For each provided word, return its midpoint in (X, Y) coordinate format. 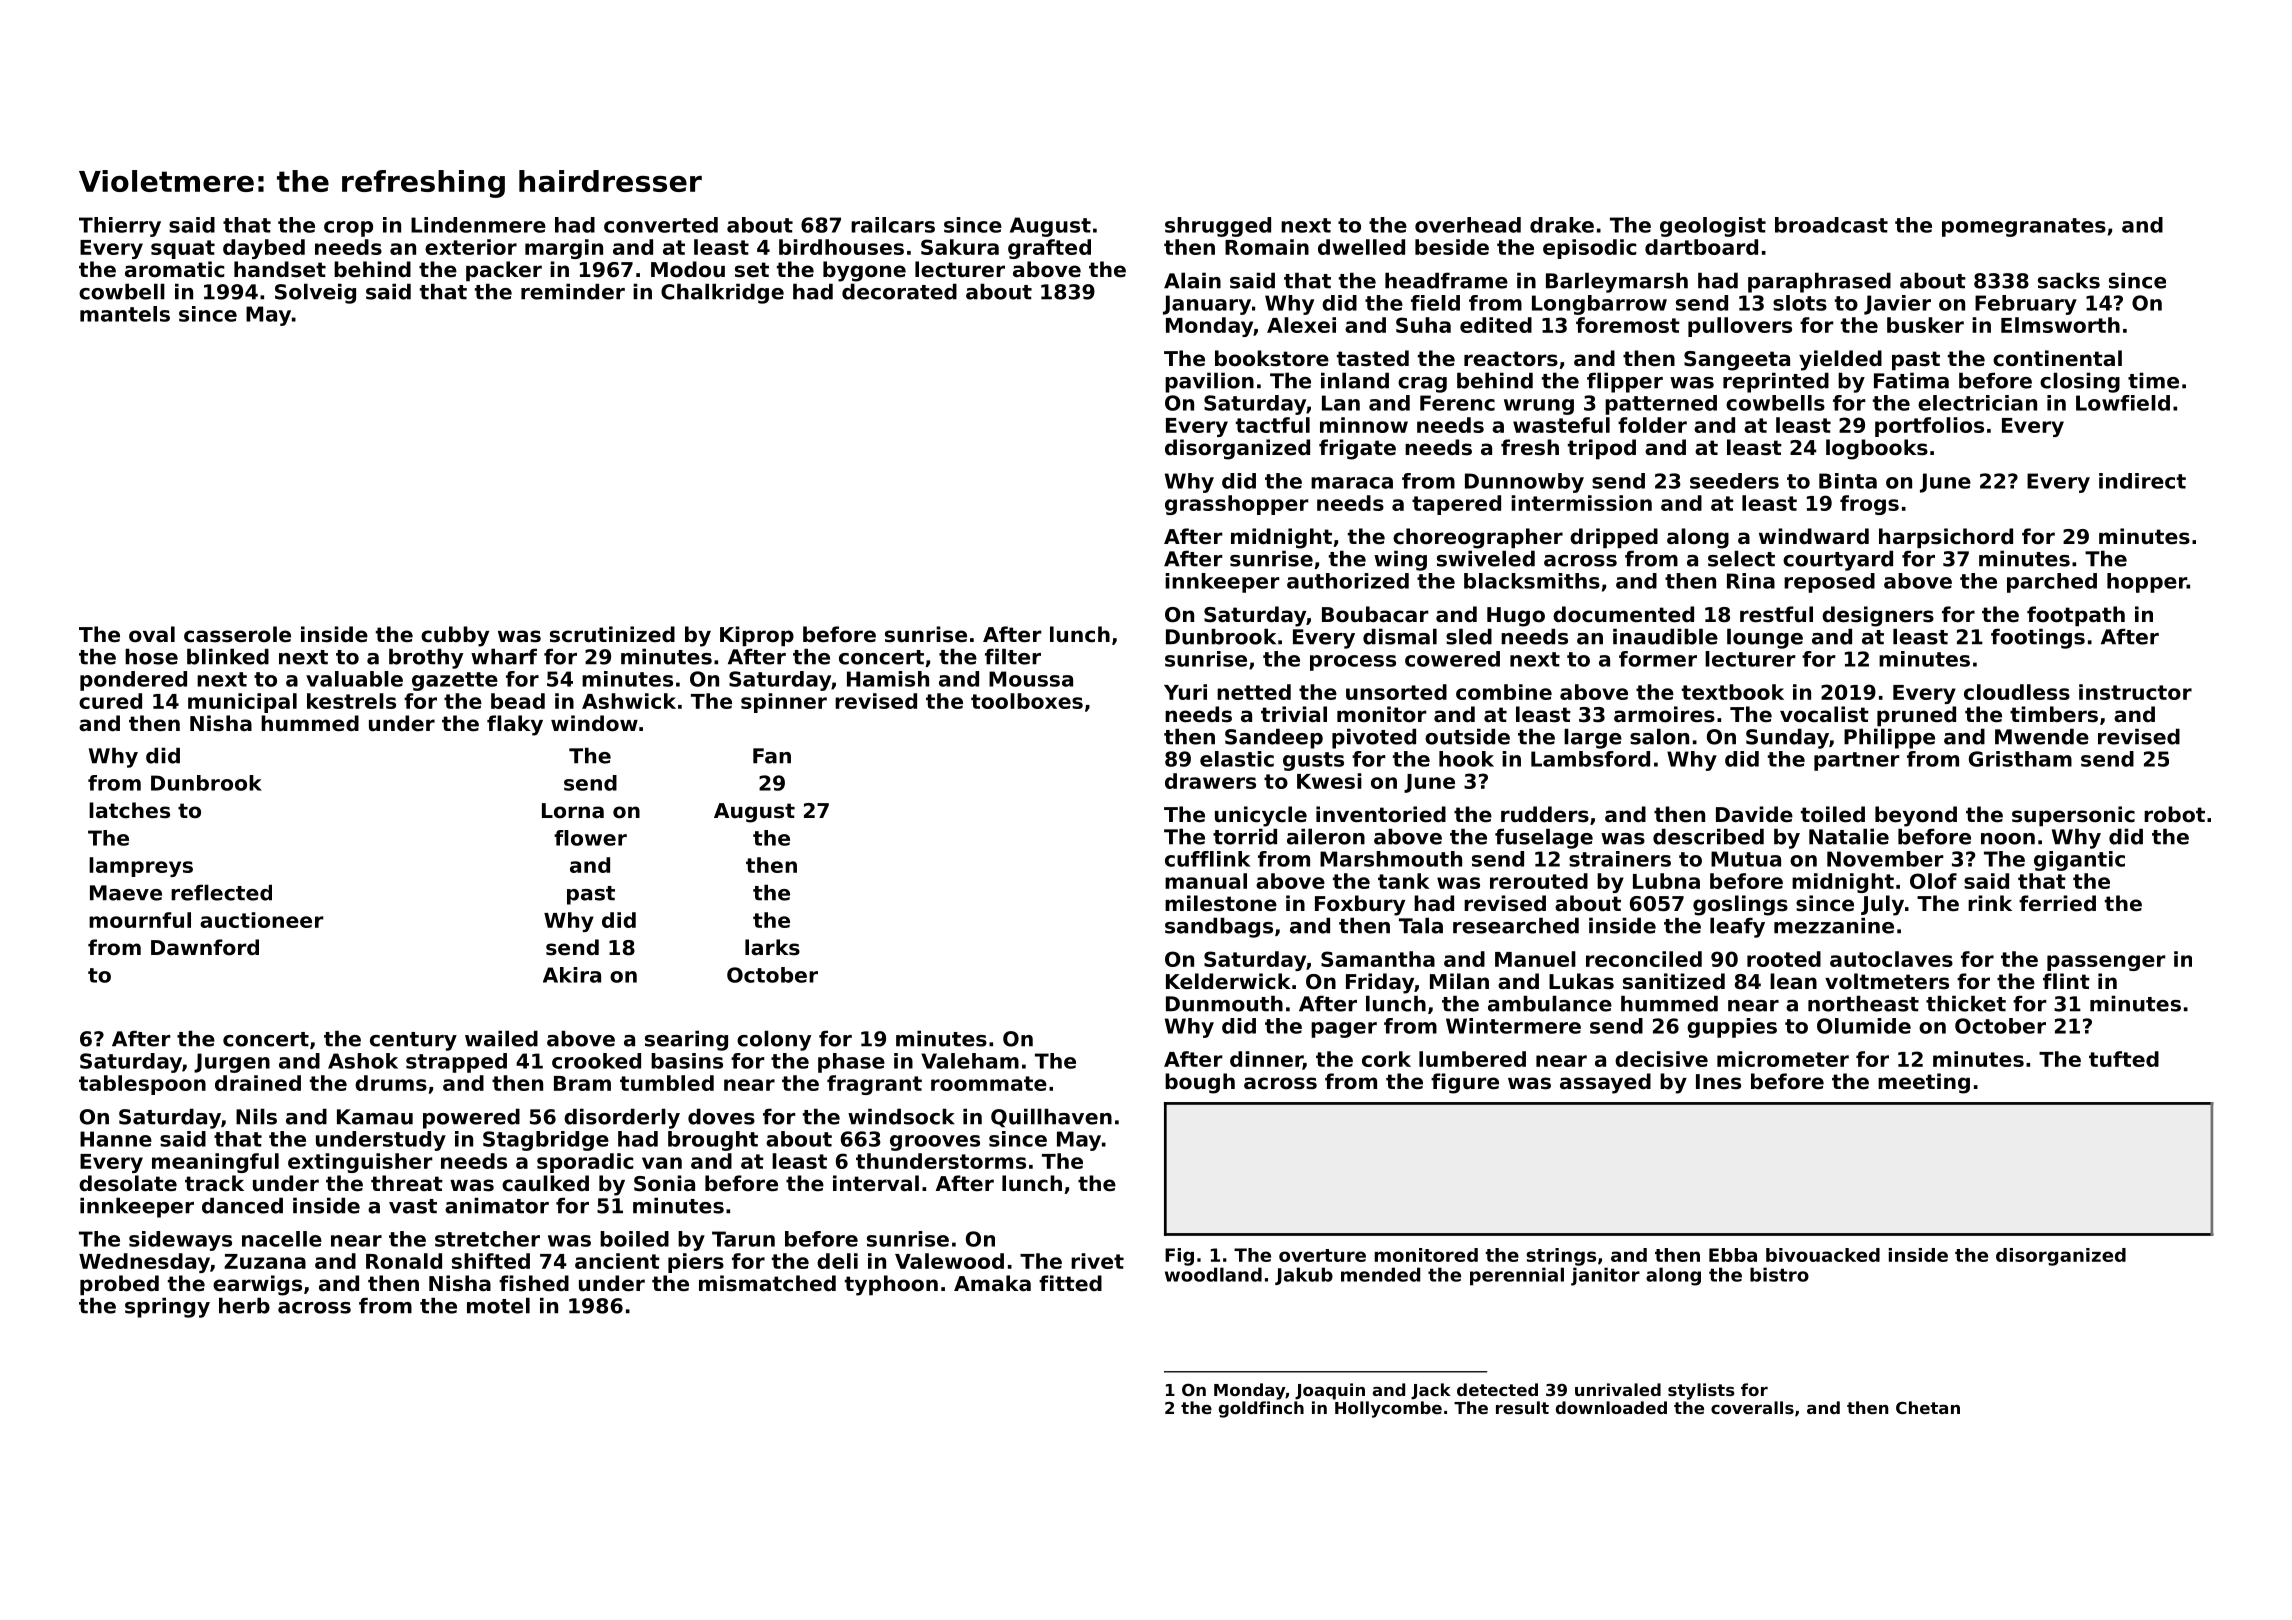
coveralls (1752, 1407)
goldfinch (1261, 1409)
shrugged (1218, 227)
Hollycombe (1388, 1409)
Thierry (120, 227)
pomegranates (2024, 227)
